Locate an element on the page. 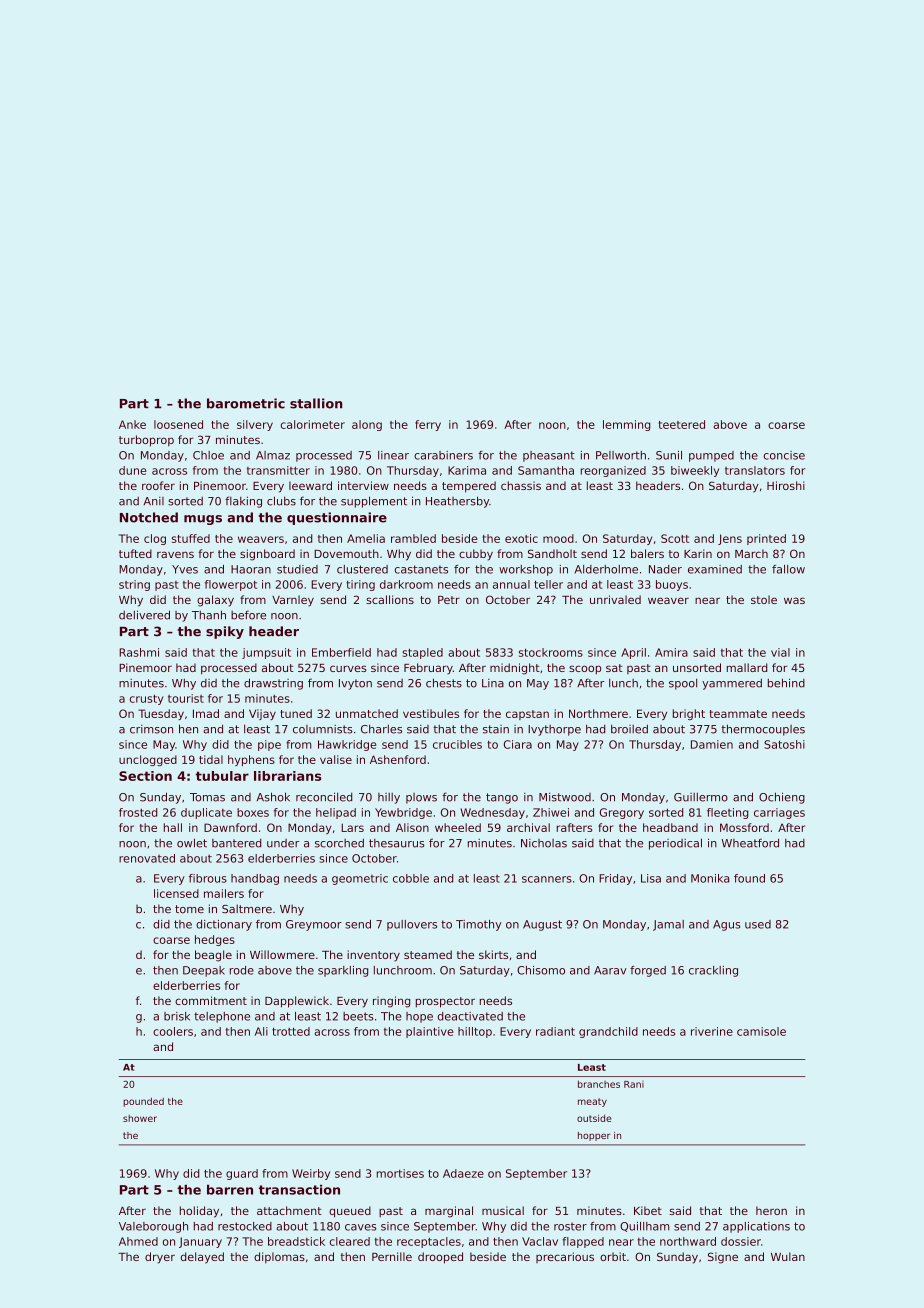 Image resolution: width=924 pixels, height=1308 pixels. Adaeze is located at coordinates (463, 1173).
